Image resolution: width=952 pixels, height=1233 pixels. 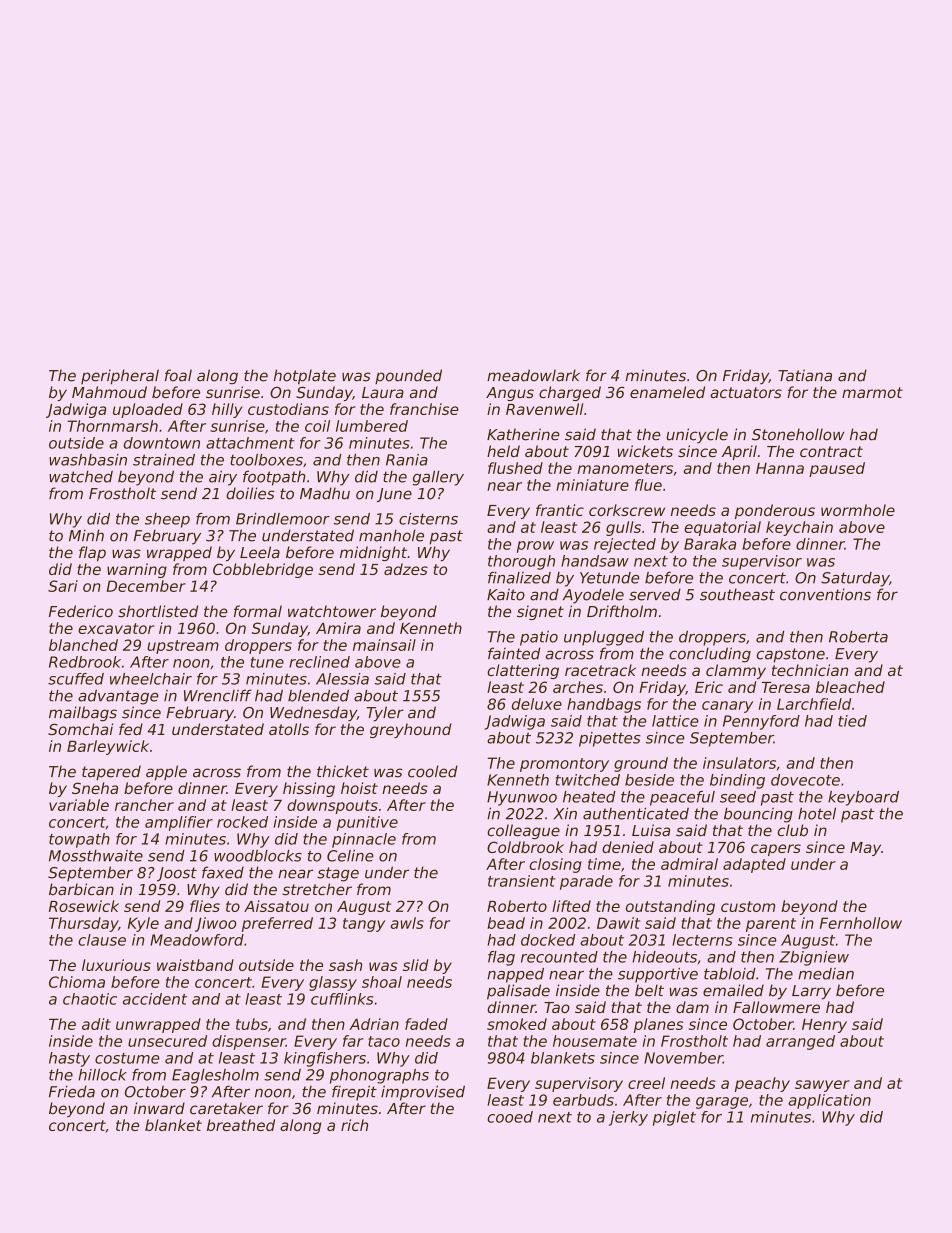 I want to click on pounded, so click(x=408, y=376).
